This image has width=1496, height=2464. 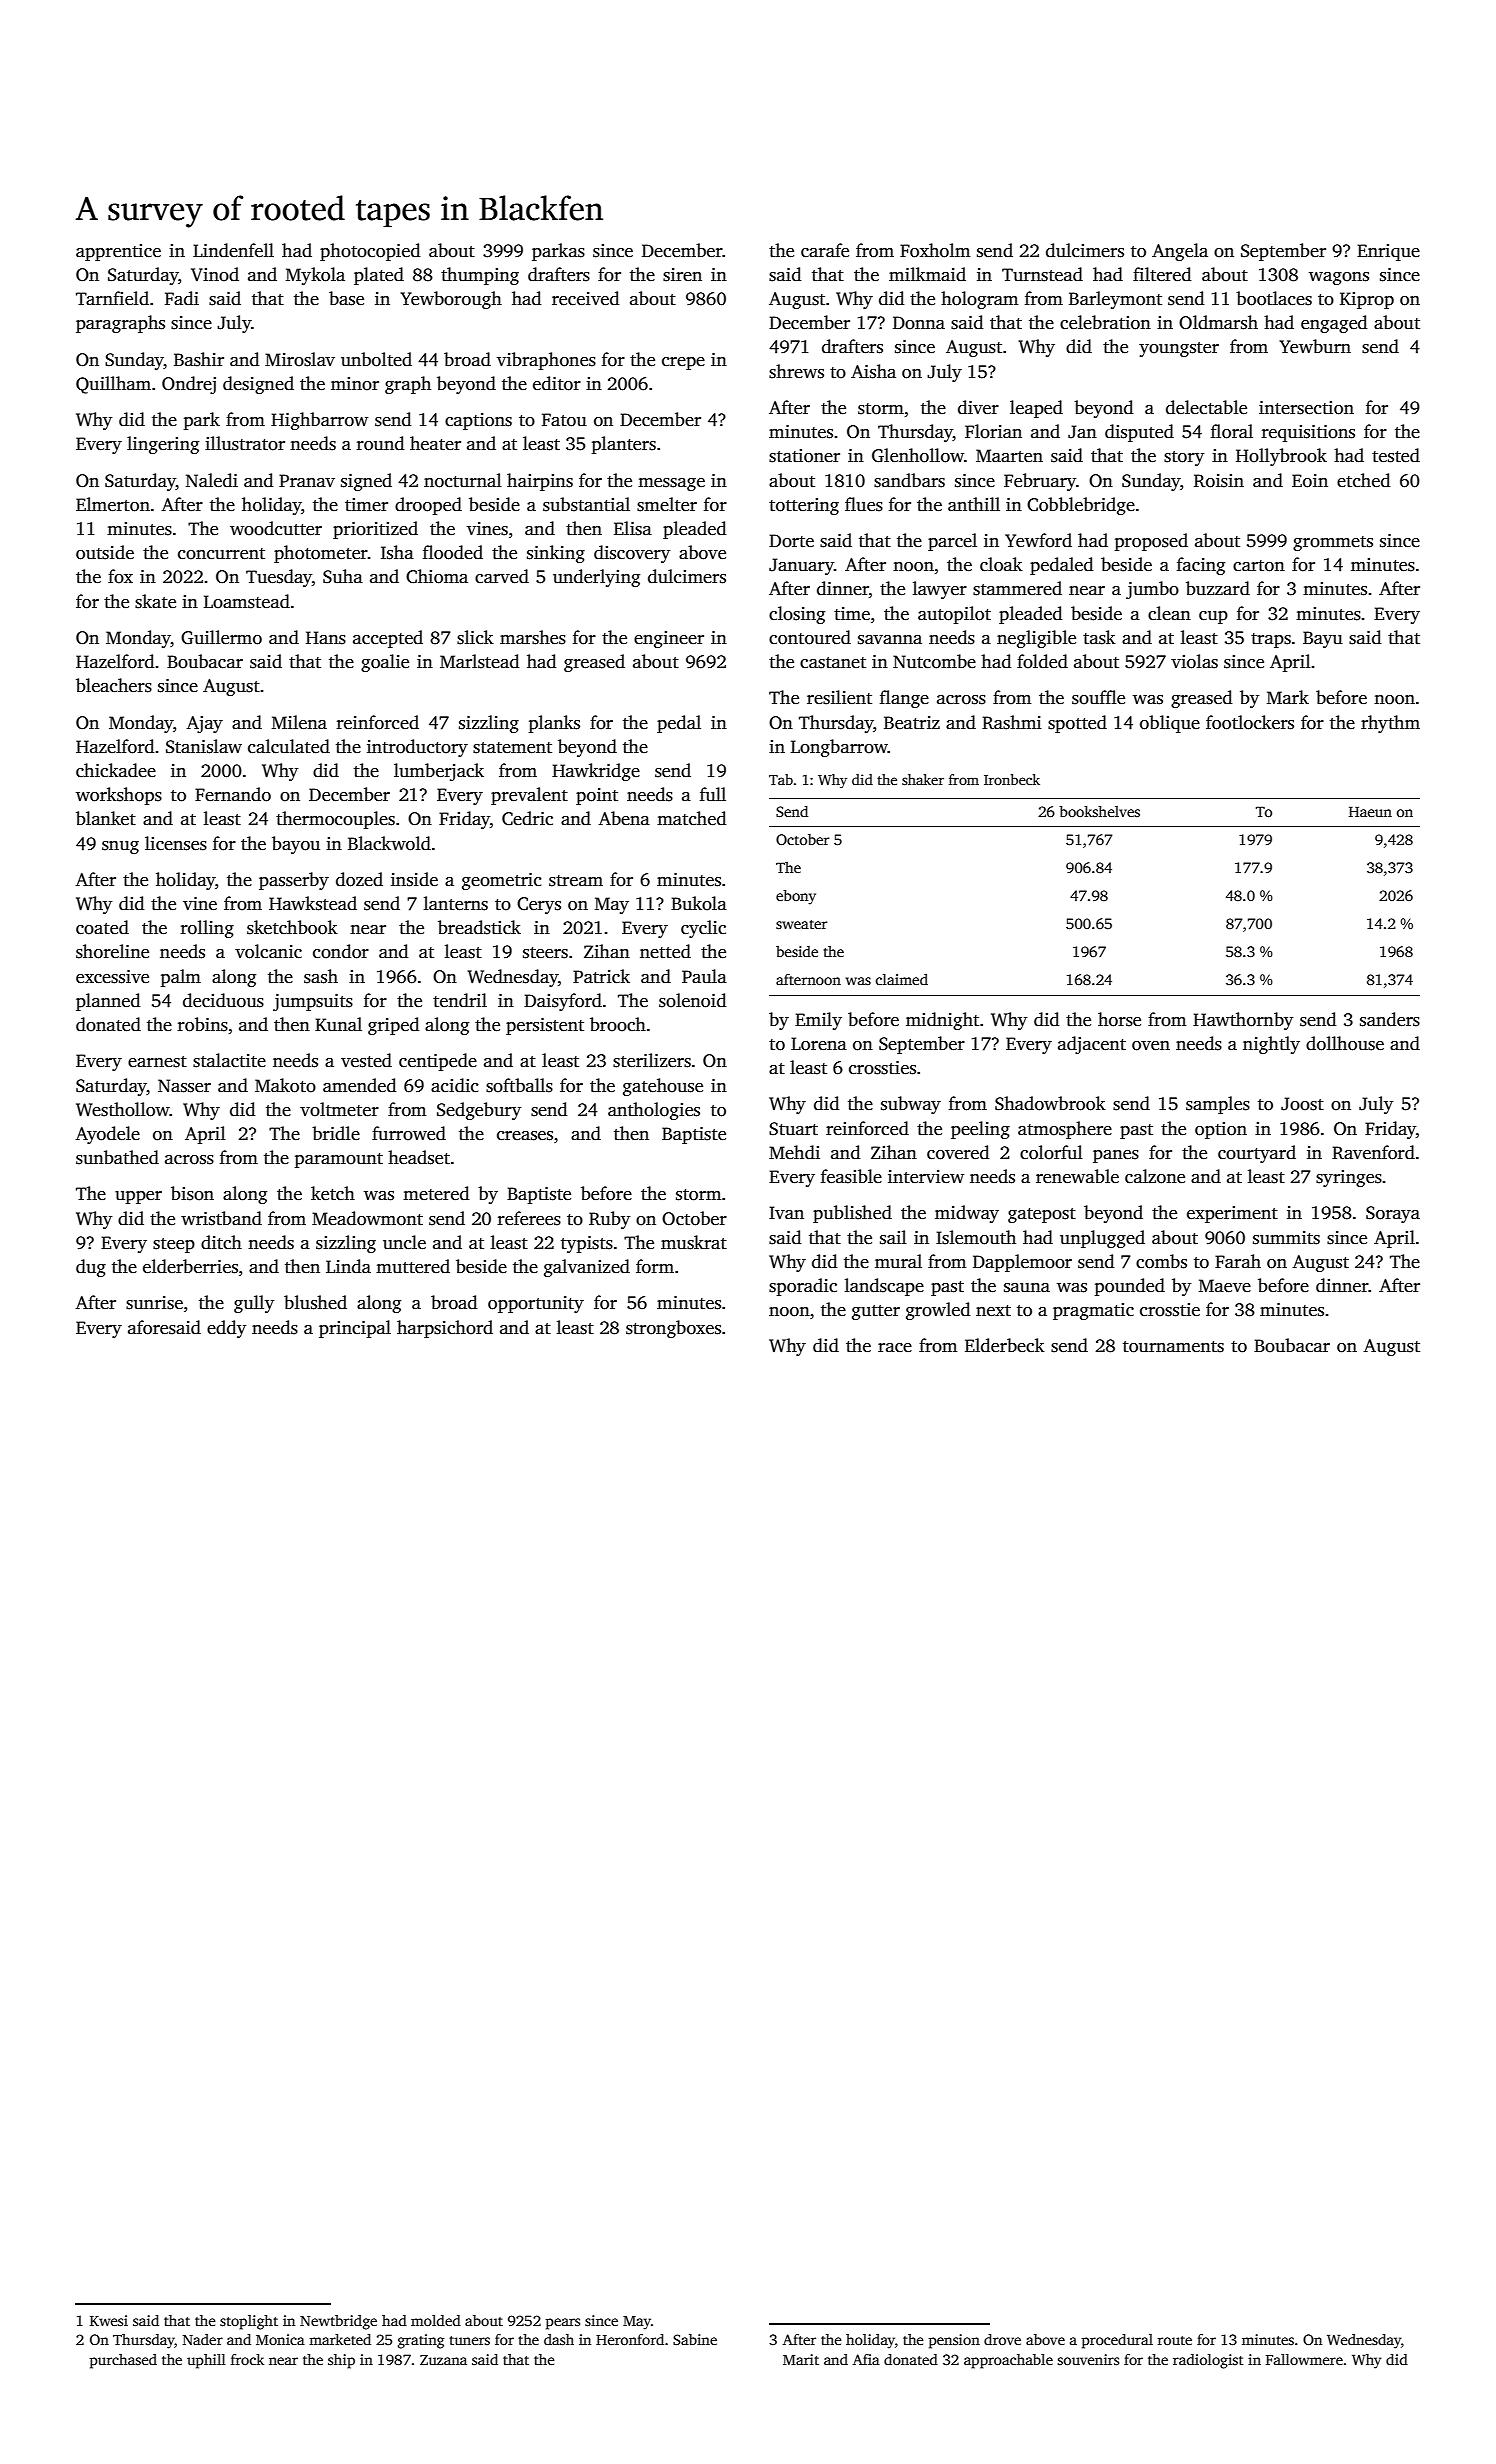 I want to click on crepe, so click(x=683, y=363).
